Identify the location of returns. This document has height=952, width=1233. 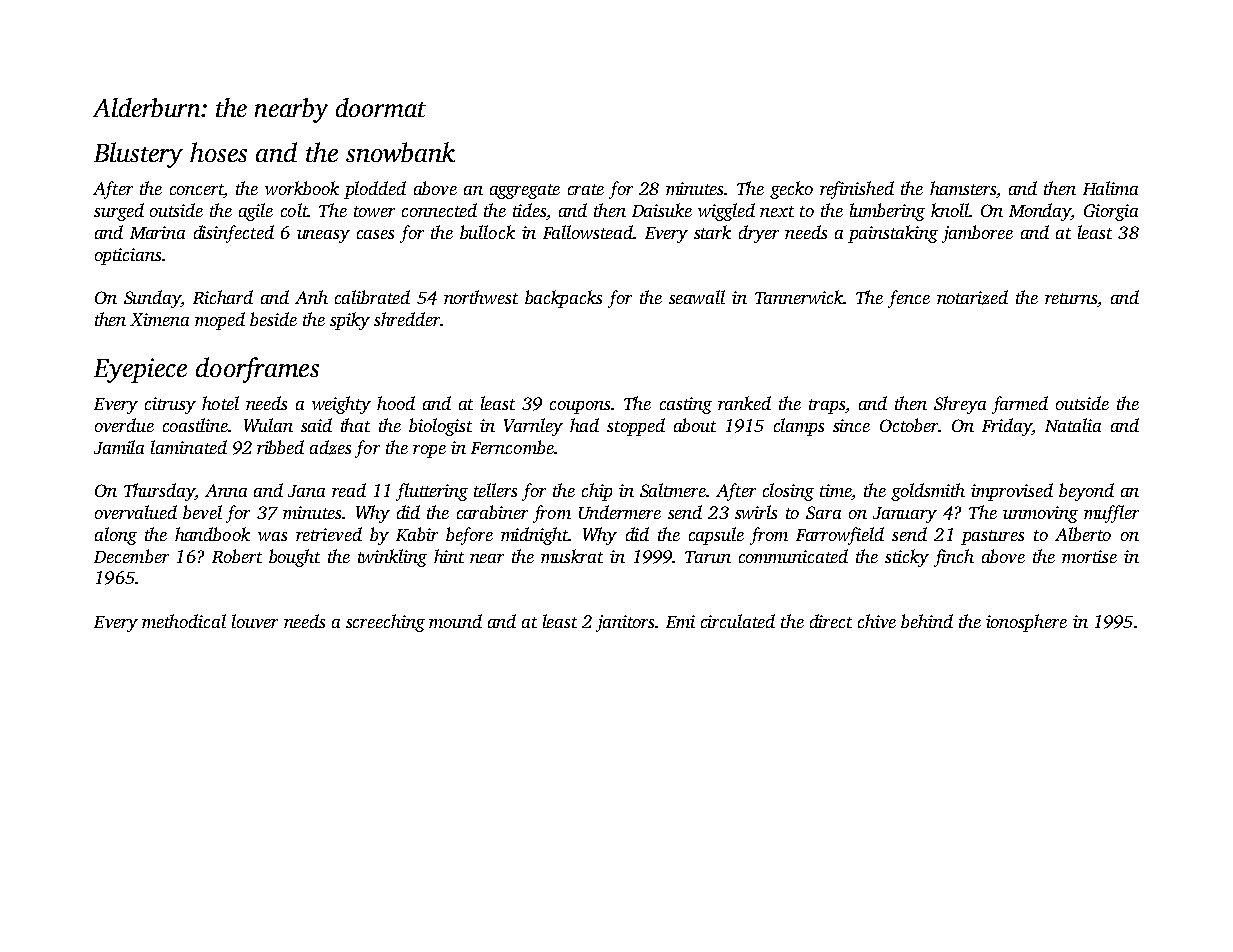
(1071, 298).
